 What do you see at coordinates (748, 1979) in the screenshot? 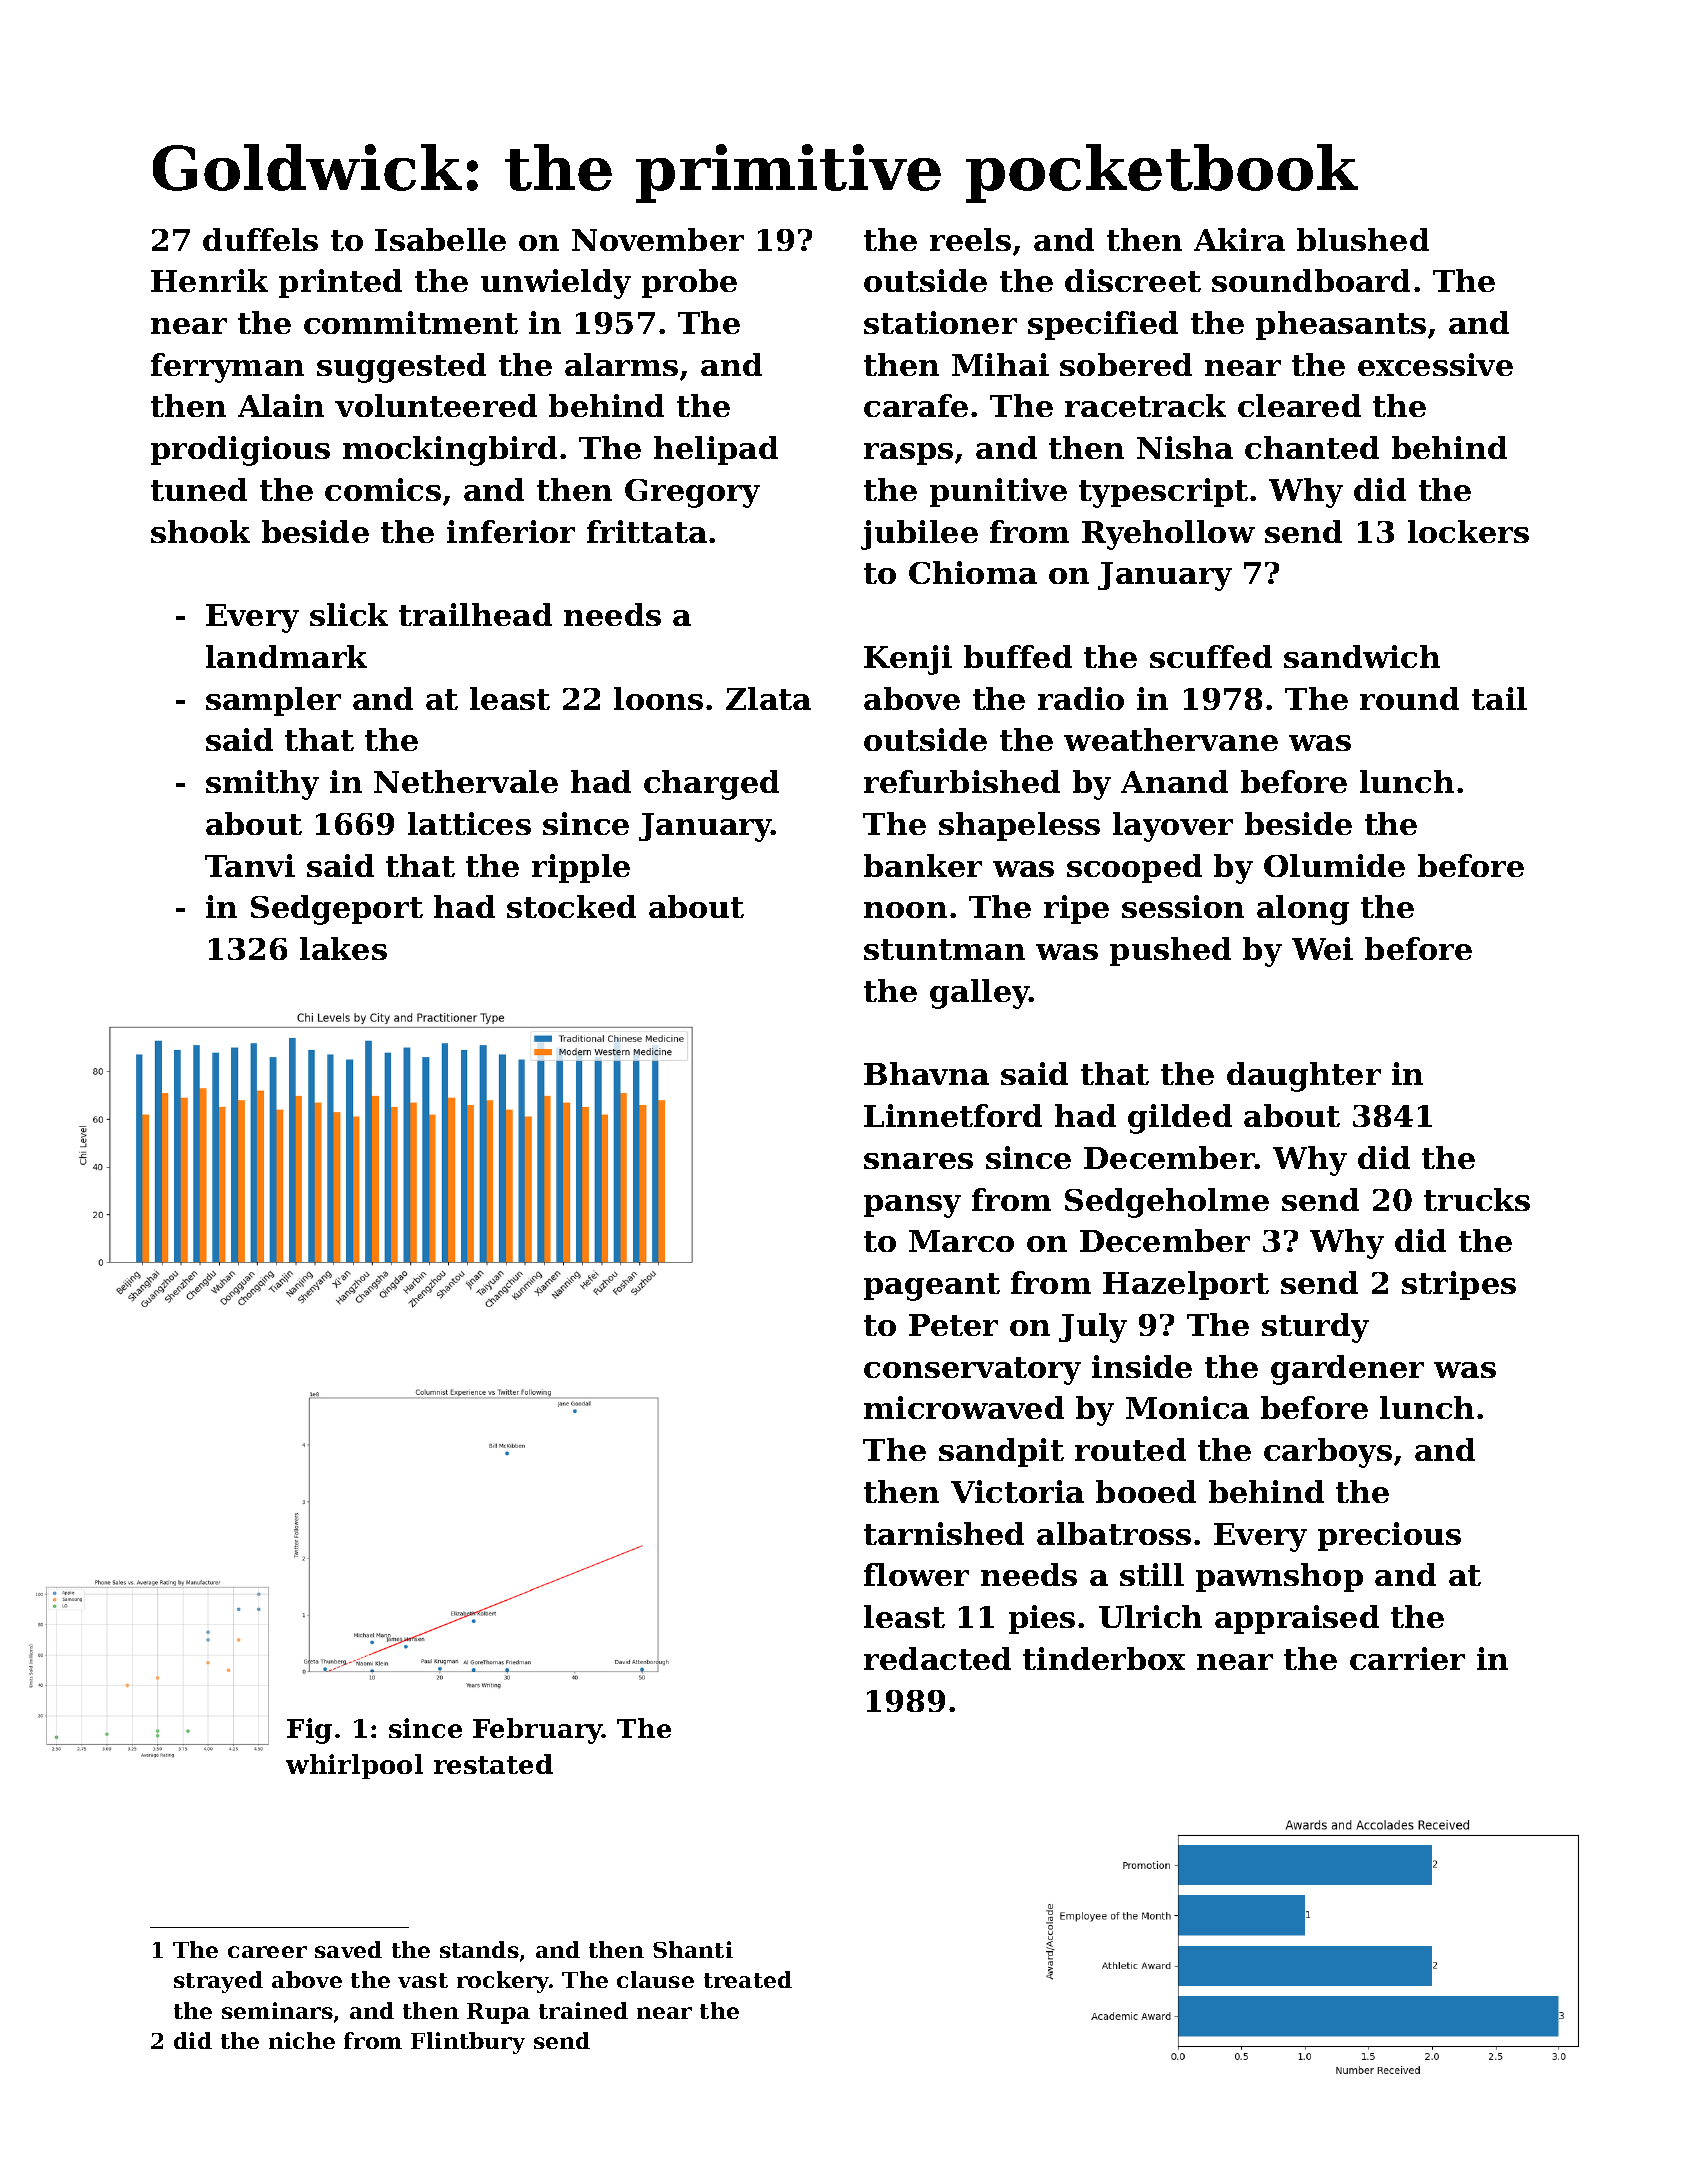
I see `treated` at bounding box center [748, 1979].
